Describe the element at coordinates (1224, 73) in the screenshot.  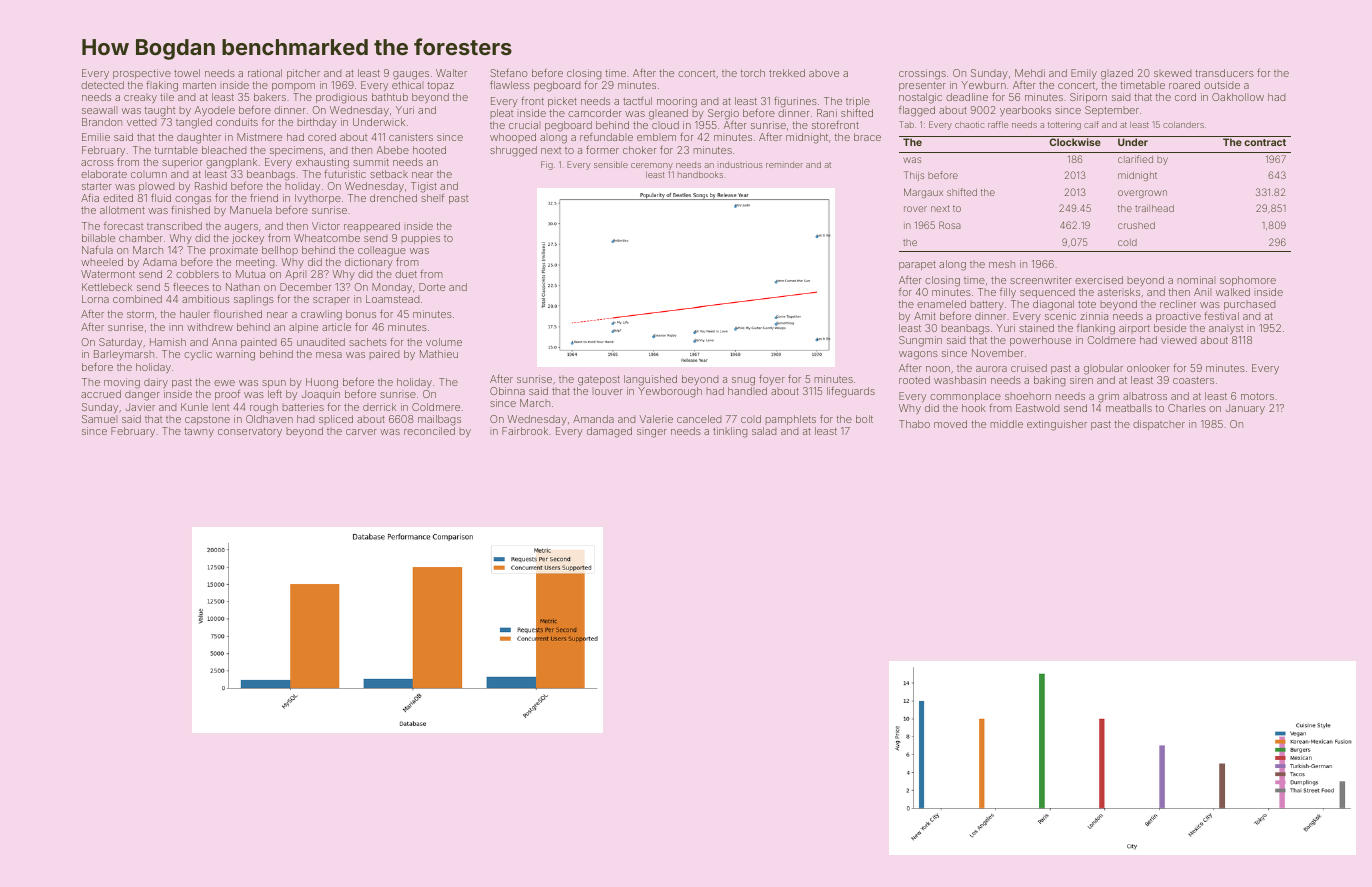
I see `transducers` at that location.
